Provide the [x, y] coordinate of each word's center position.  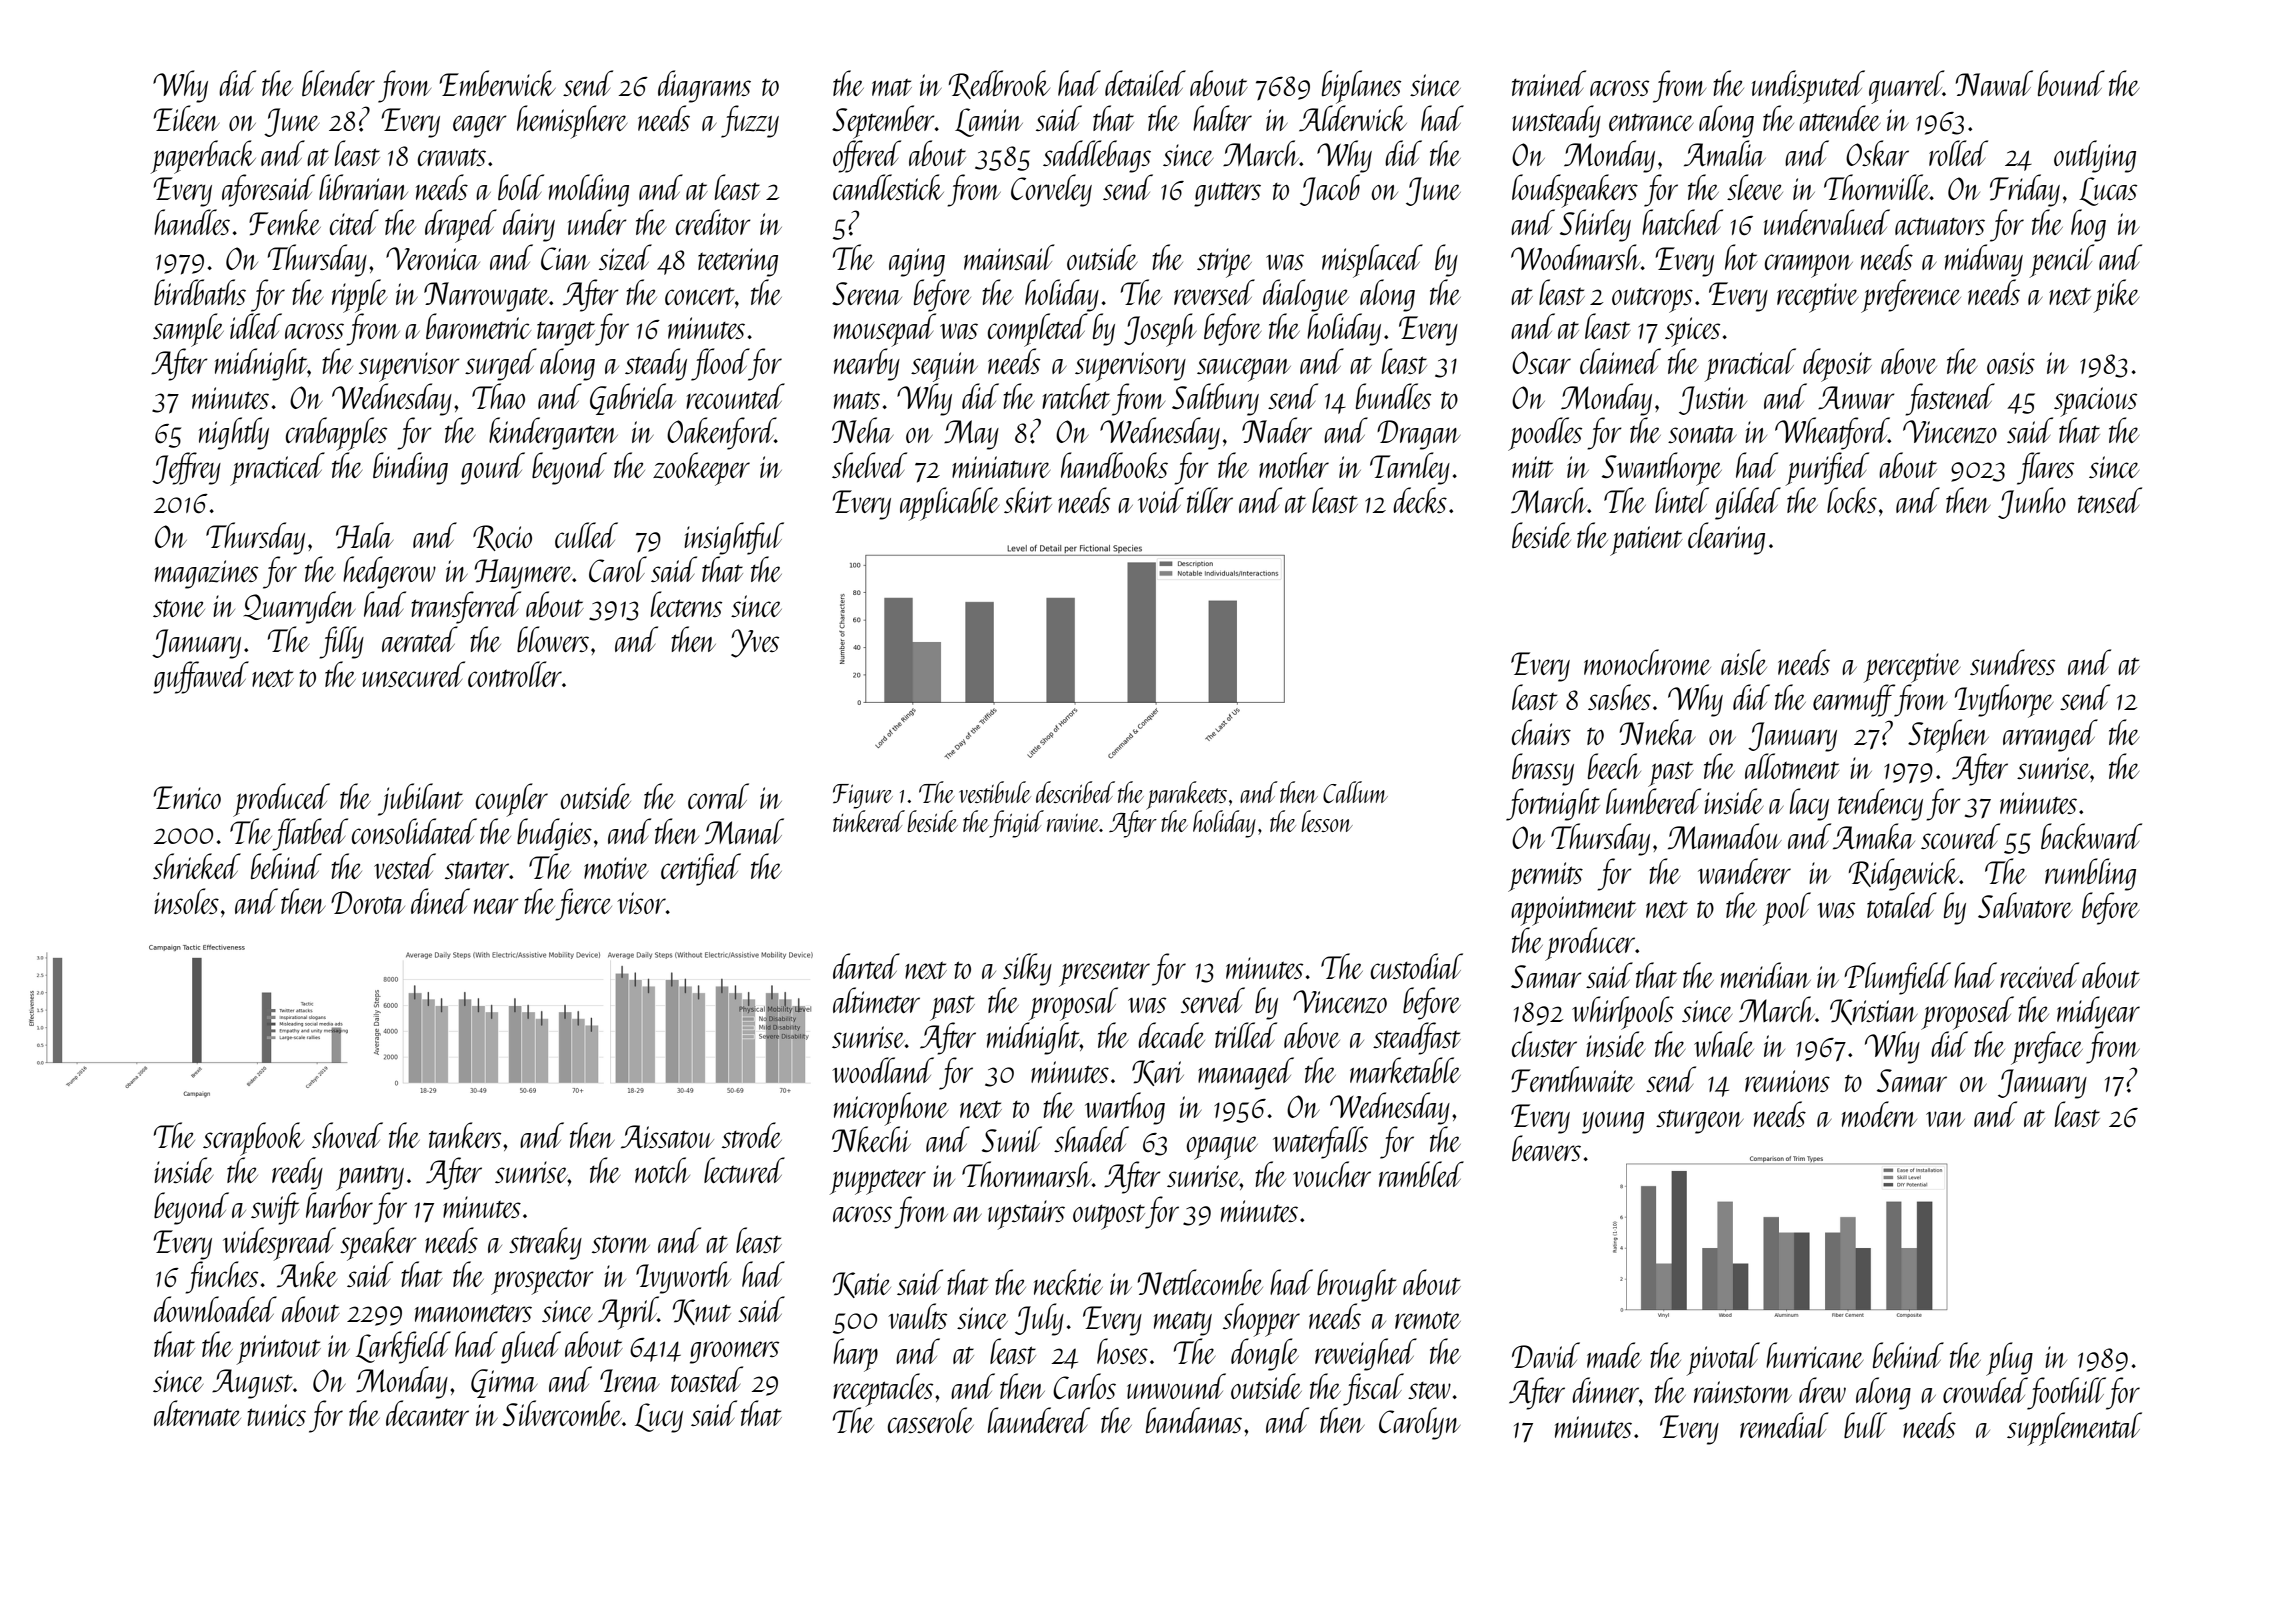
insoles [186, 901]
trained [1549, 83]
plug [2009, 1359]
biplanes [1361, 87]
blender [338, 83]
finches [221, 1277]
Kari [1158, 1073]
